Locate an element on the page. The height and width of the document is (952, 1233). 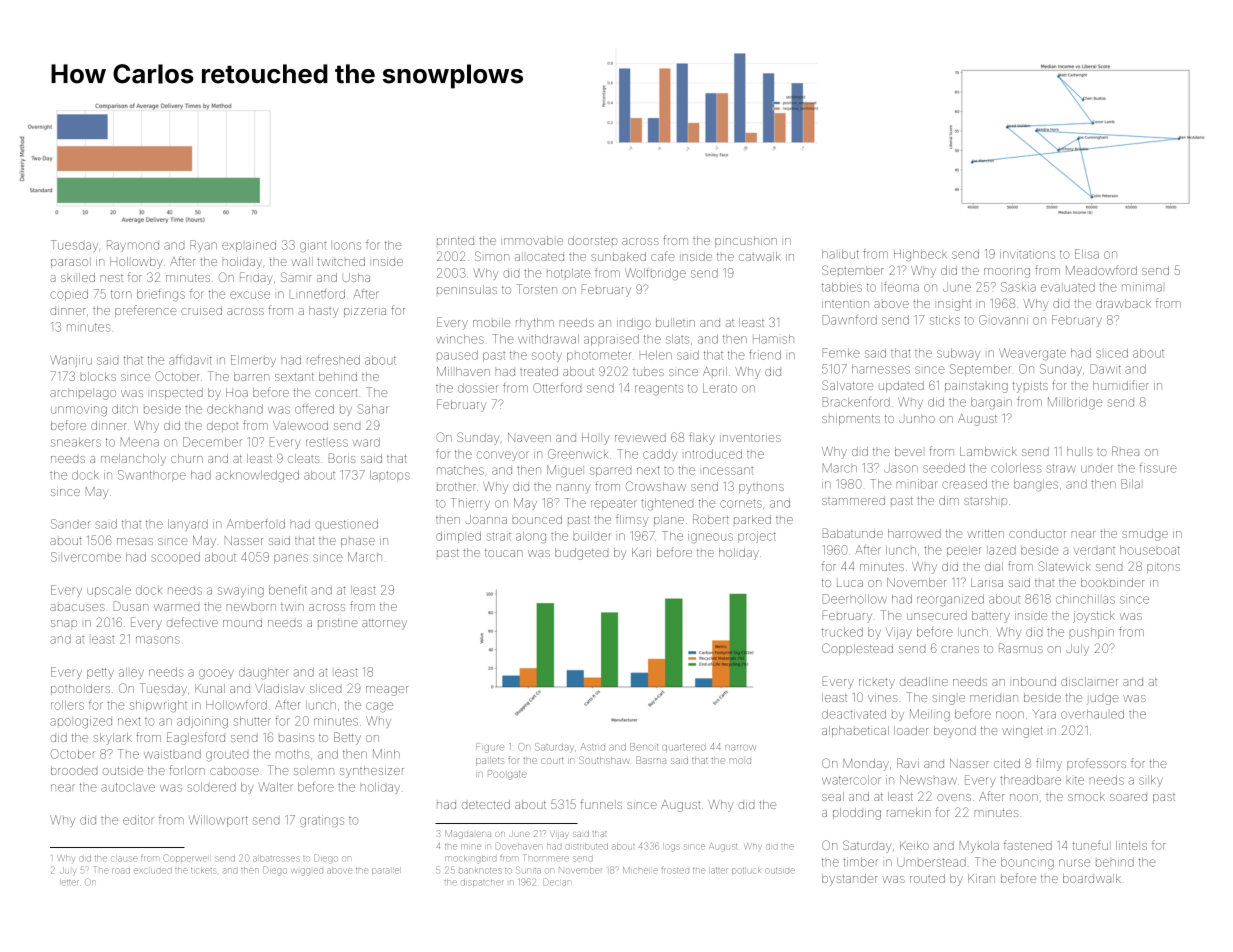
meridian is located at coordinates (994, 698).
